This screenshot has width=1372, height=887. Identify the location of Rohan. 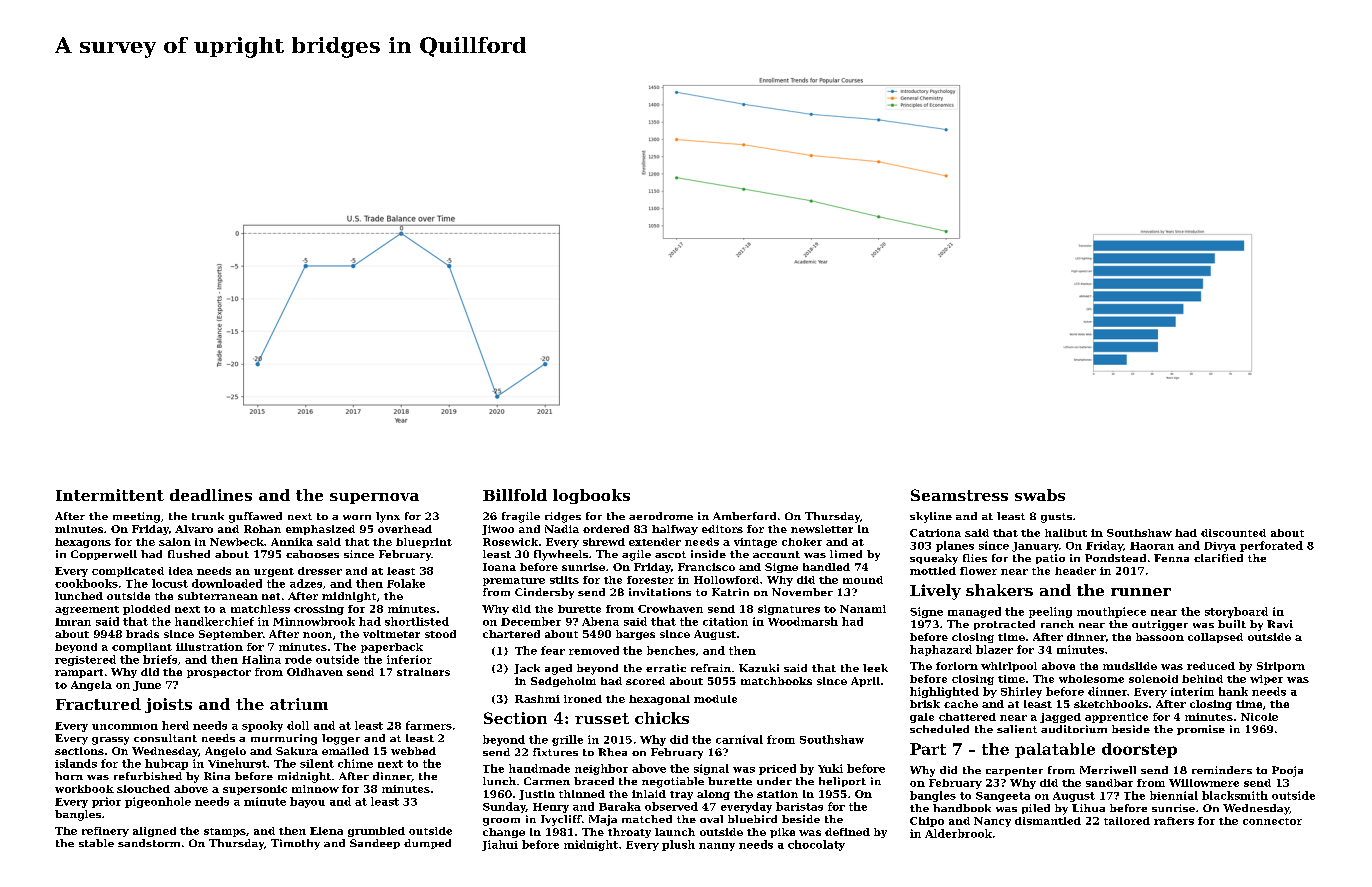
(262, 529).
